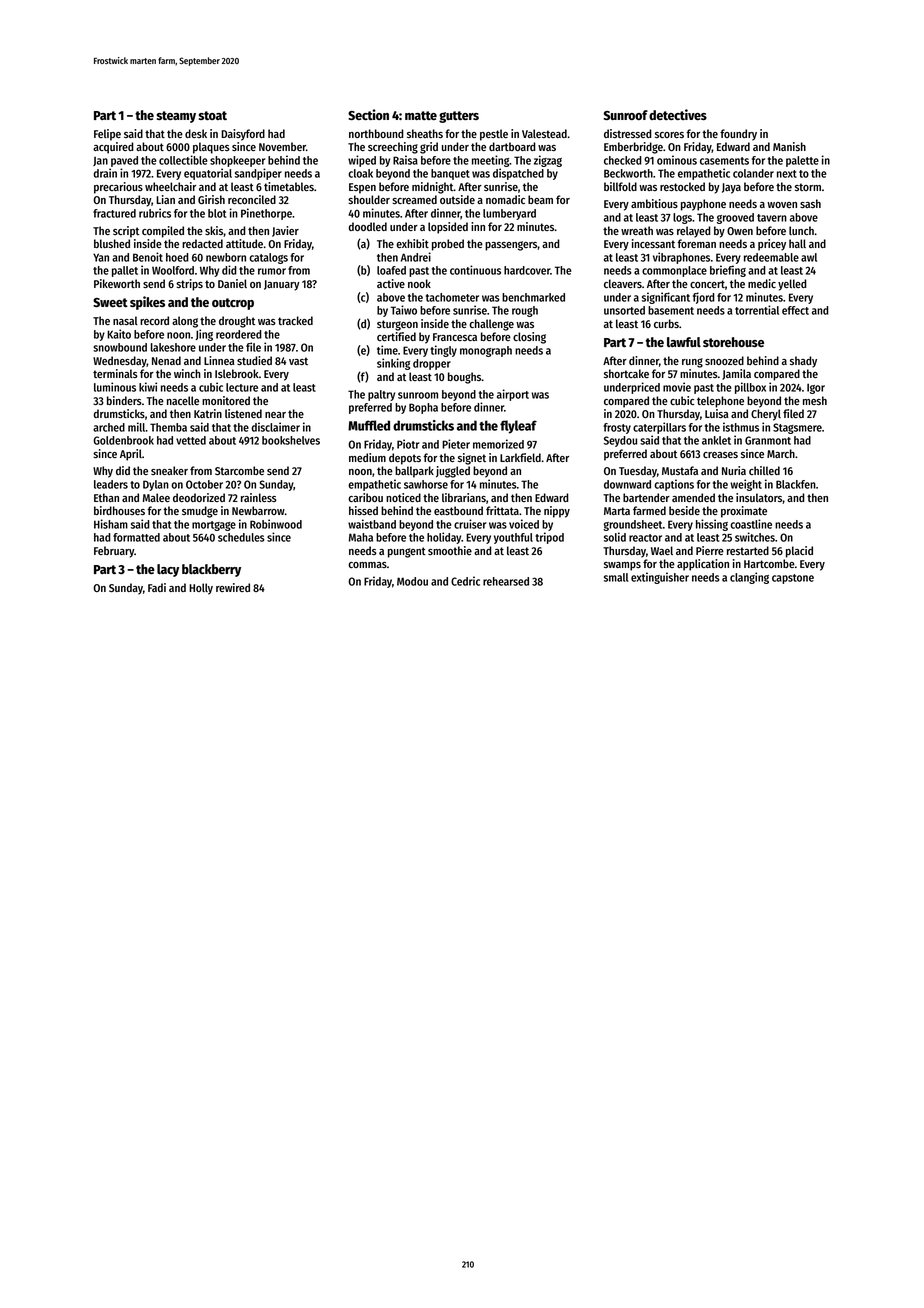 This image has height=1308, width=924. Describe the element at coordinates (419, 283) in the image. I see `nook` at that location.
